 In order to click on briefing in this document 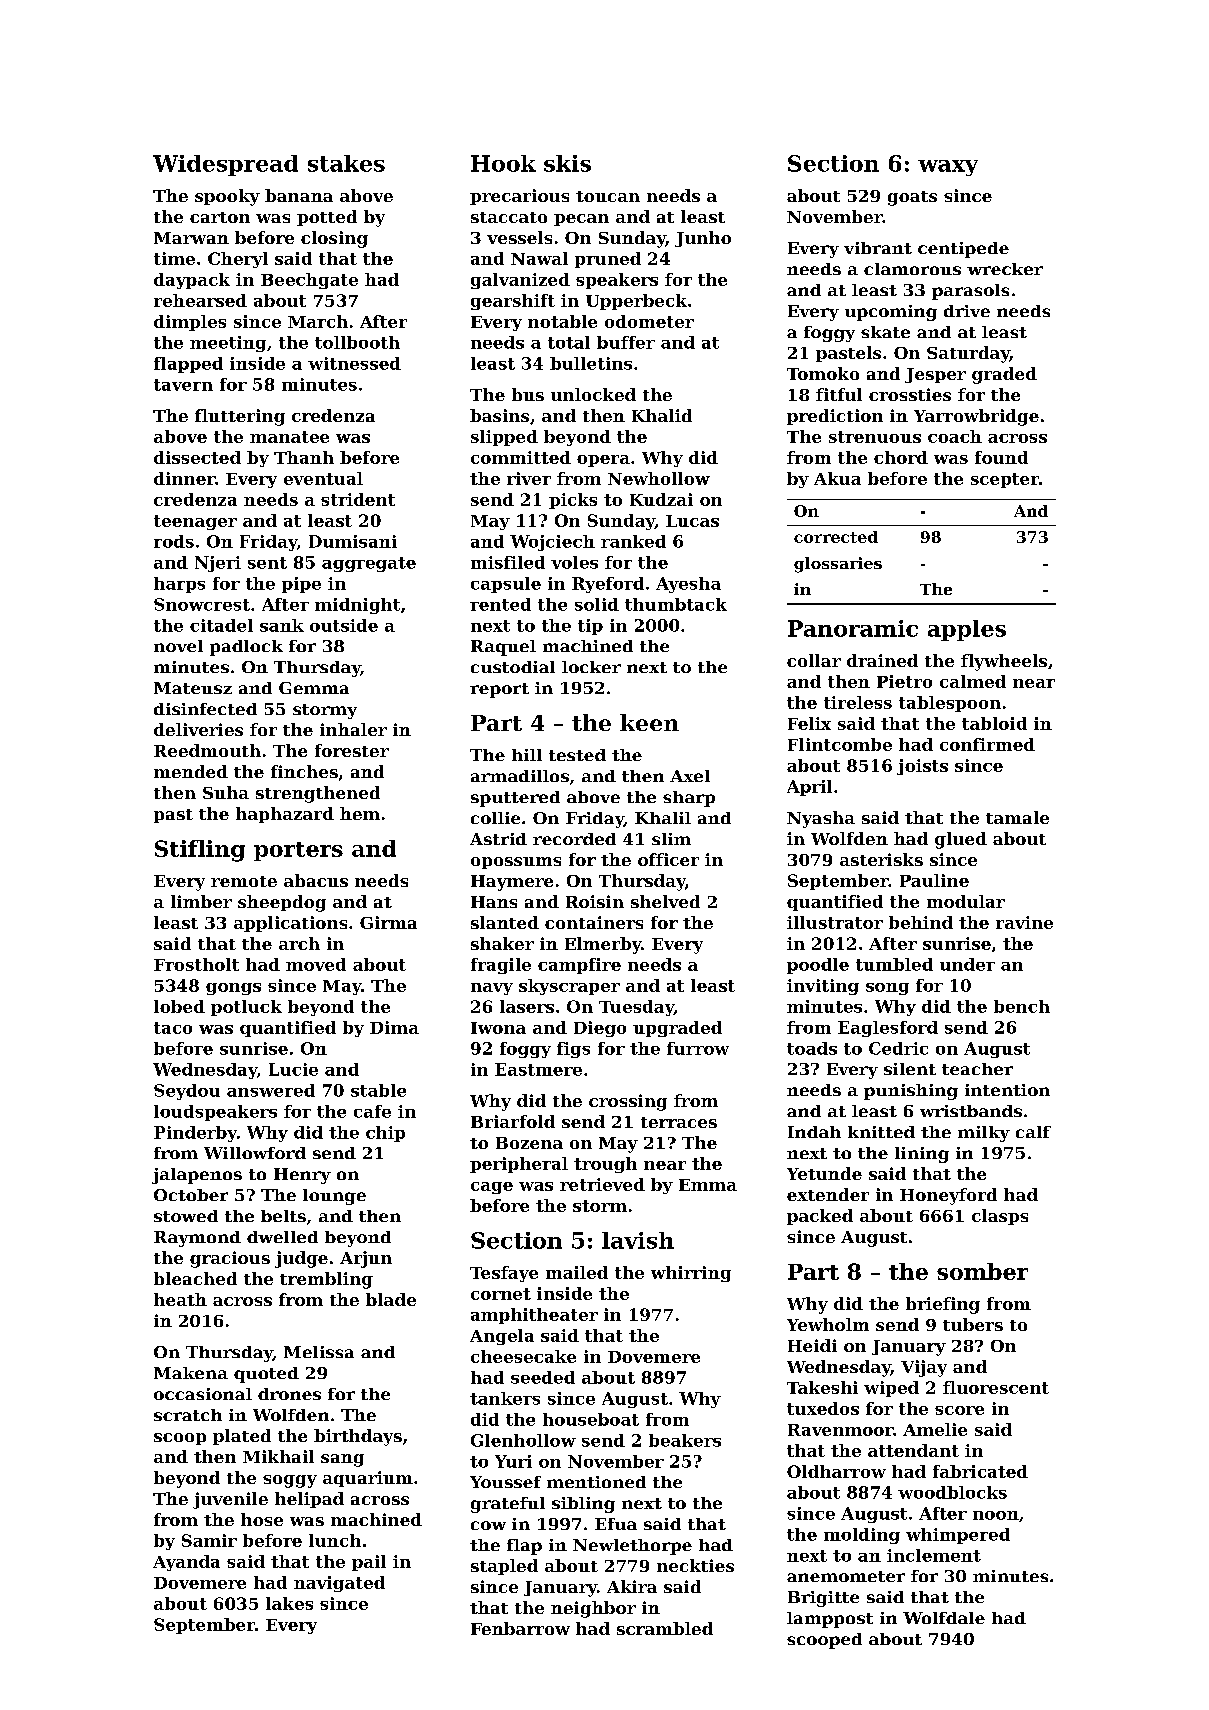, I will do `click(943, 1305)`.
